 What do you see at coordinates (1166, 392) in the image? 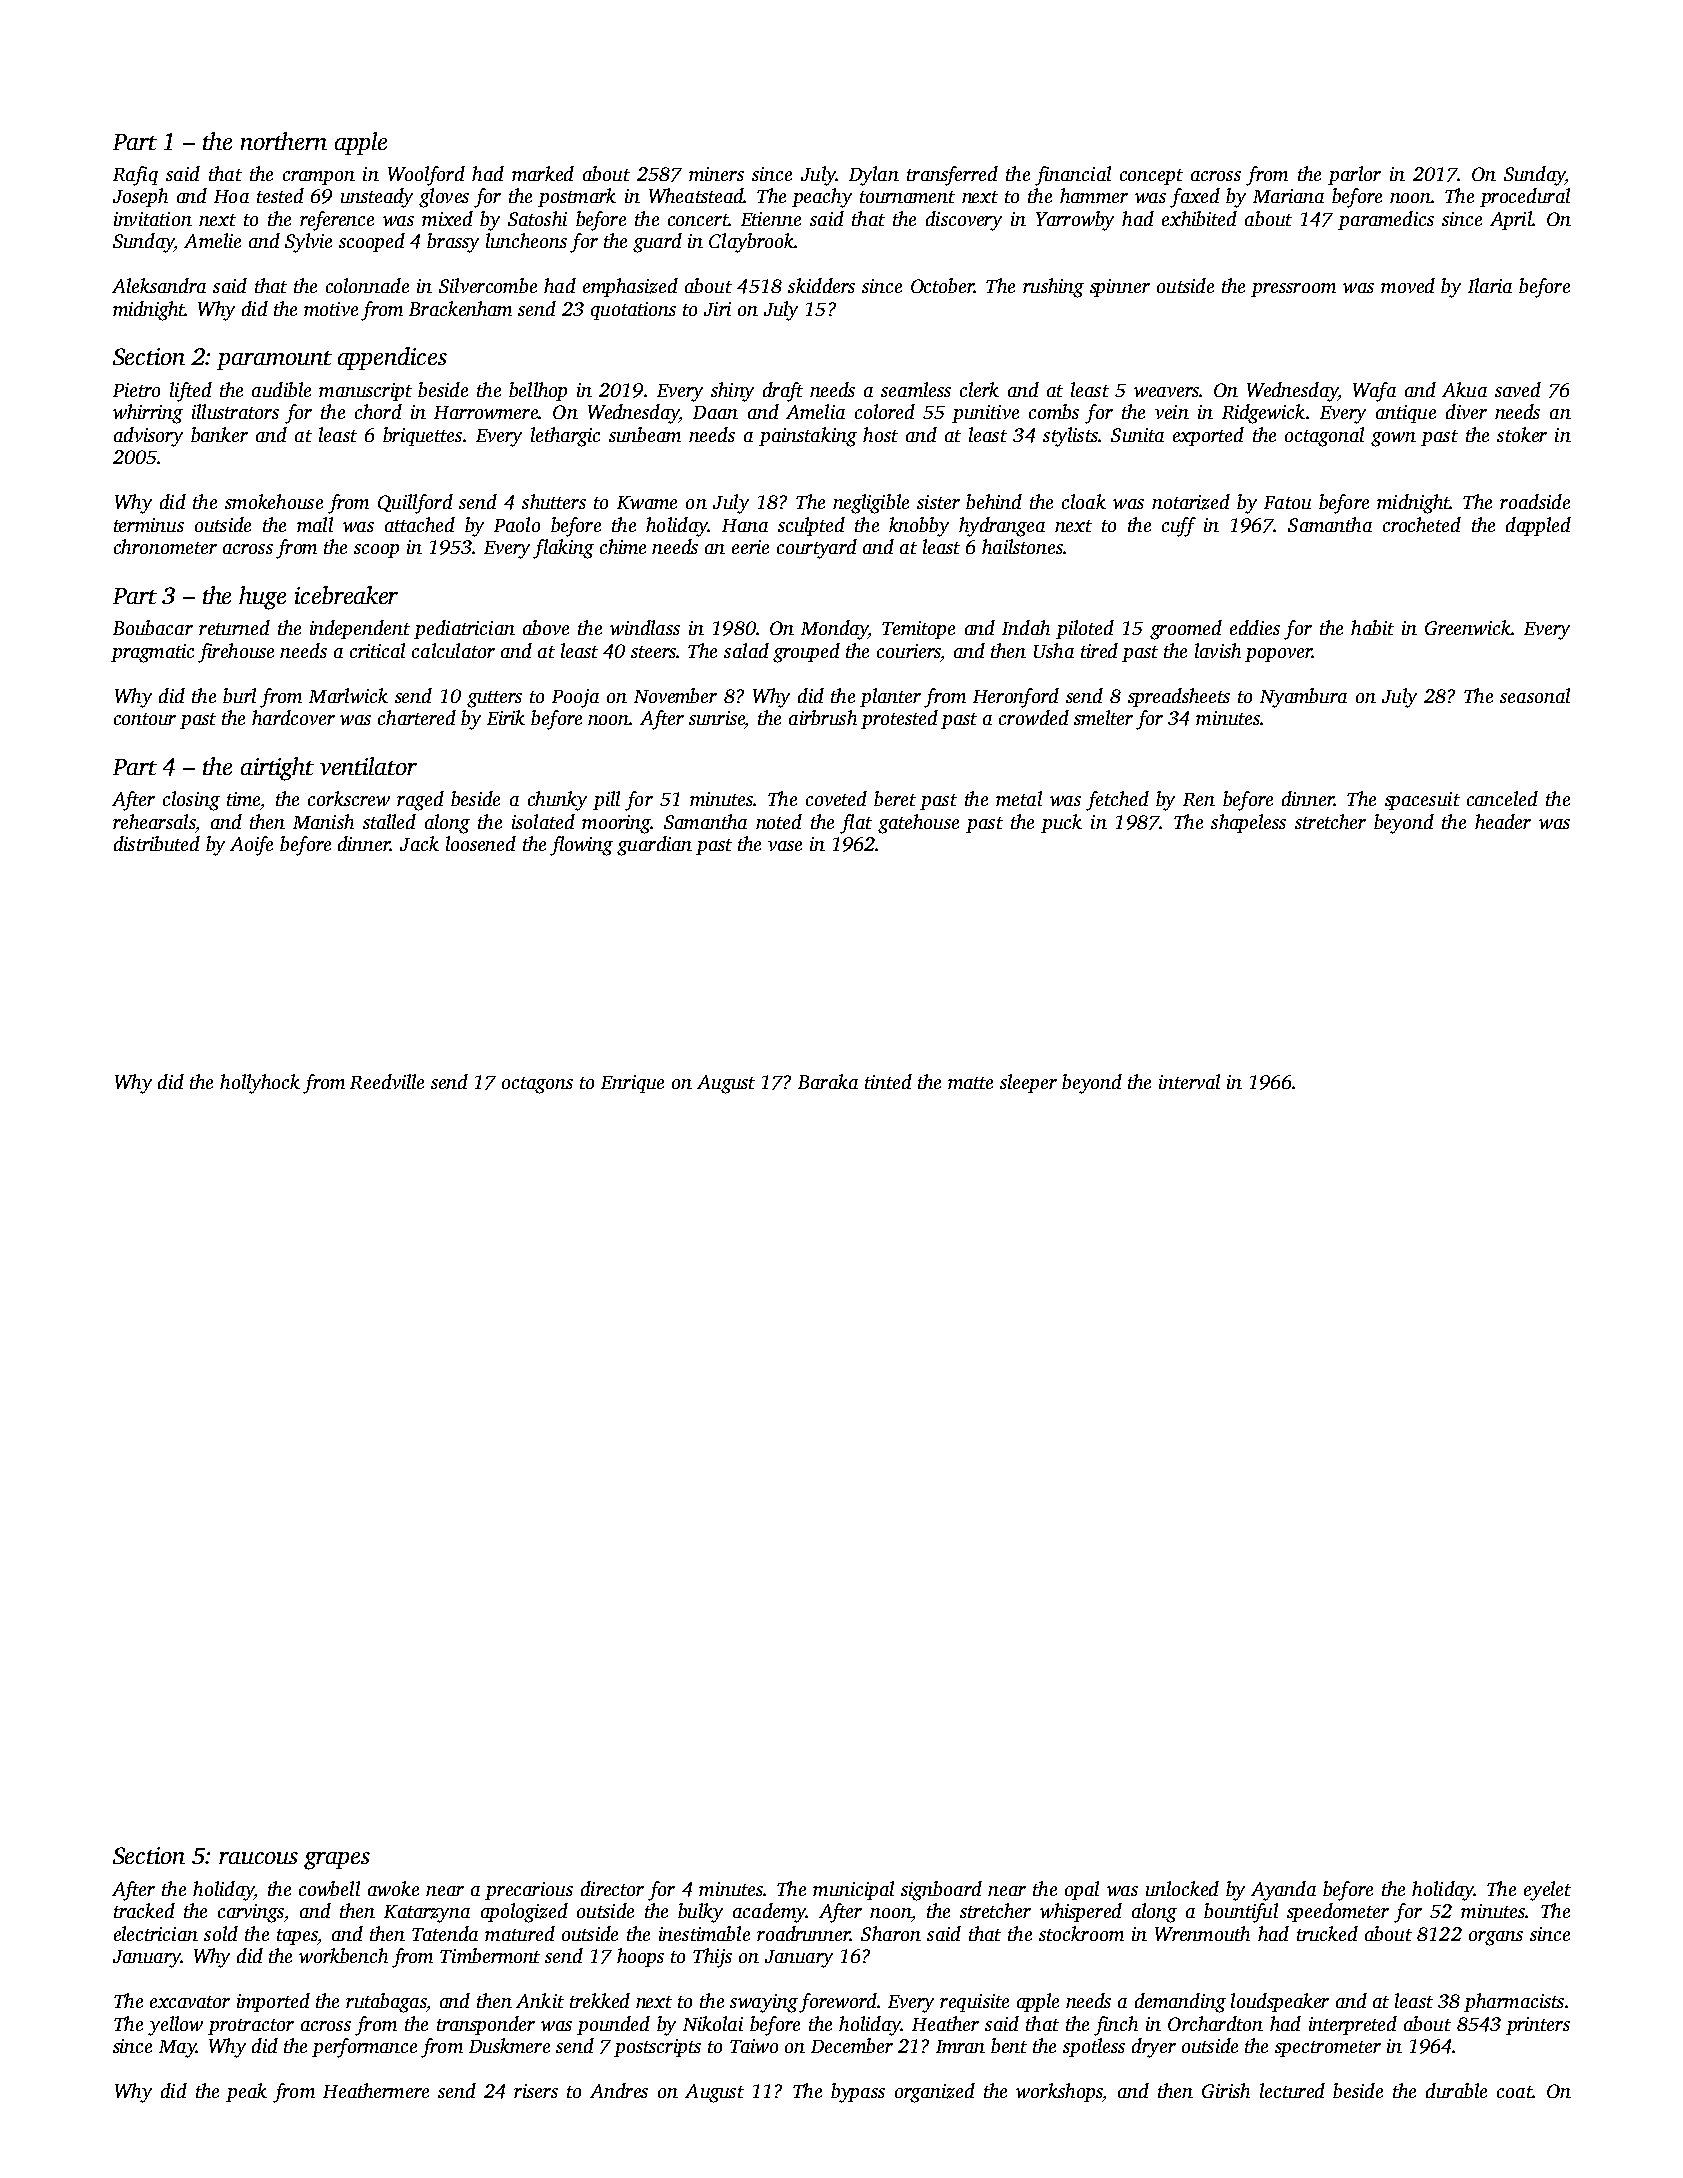
I see `weavers` at bounding box center [1166, 392].
